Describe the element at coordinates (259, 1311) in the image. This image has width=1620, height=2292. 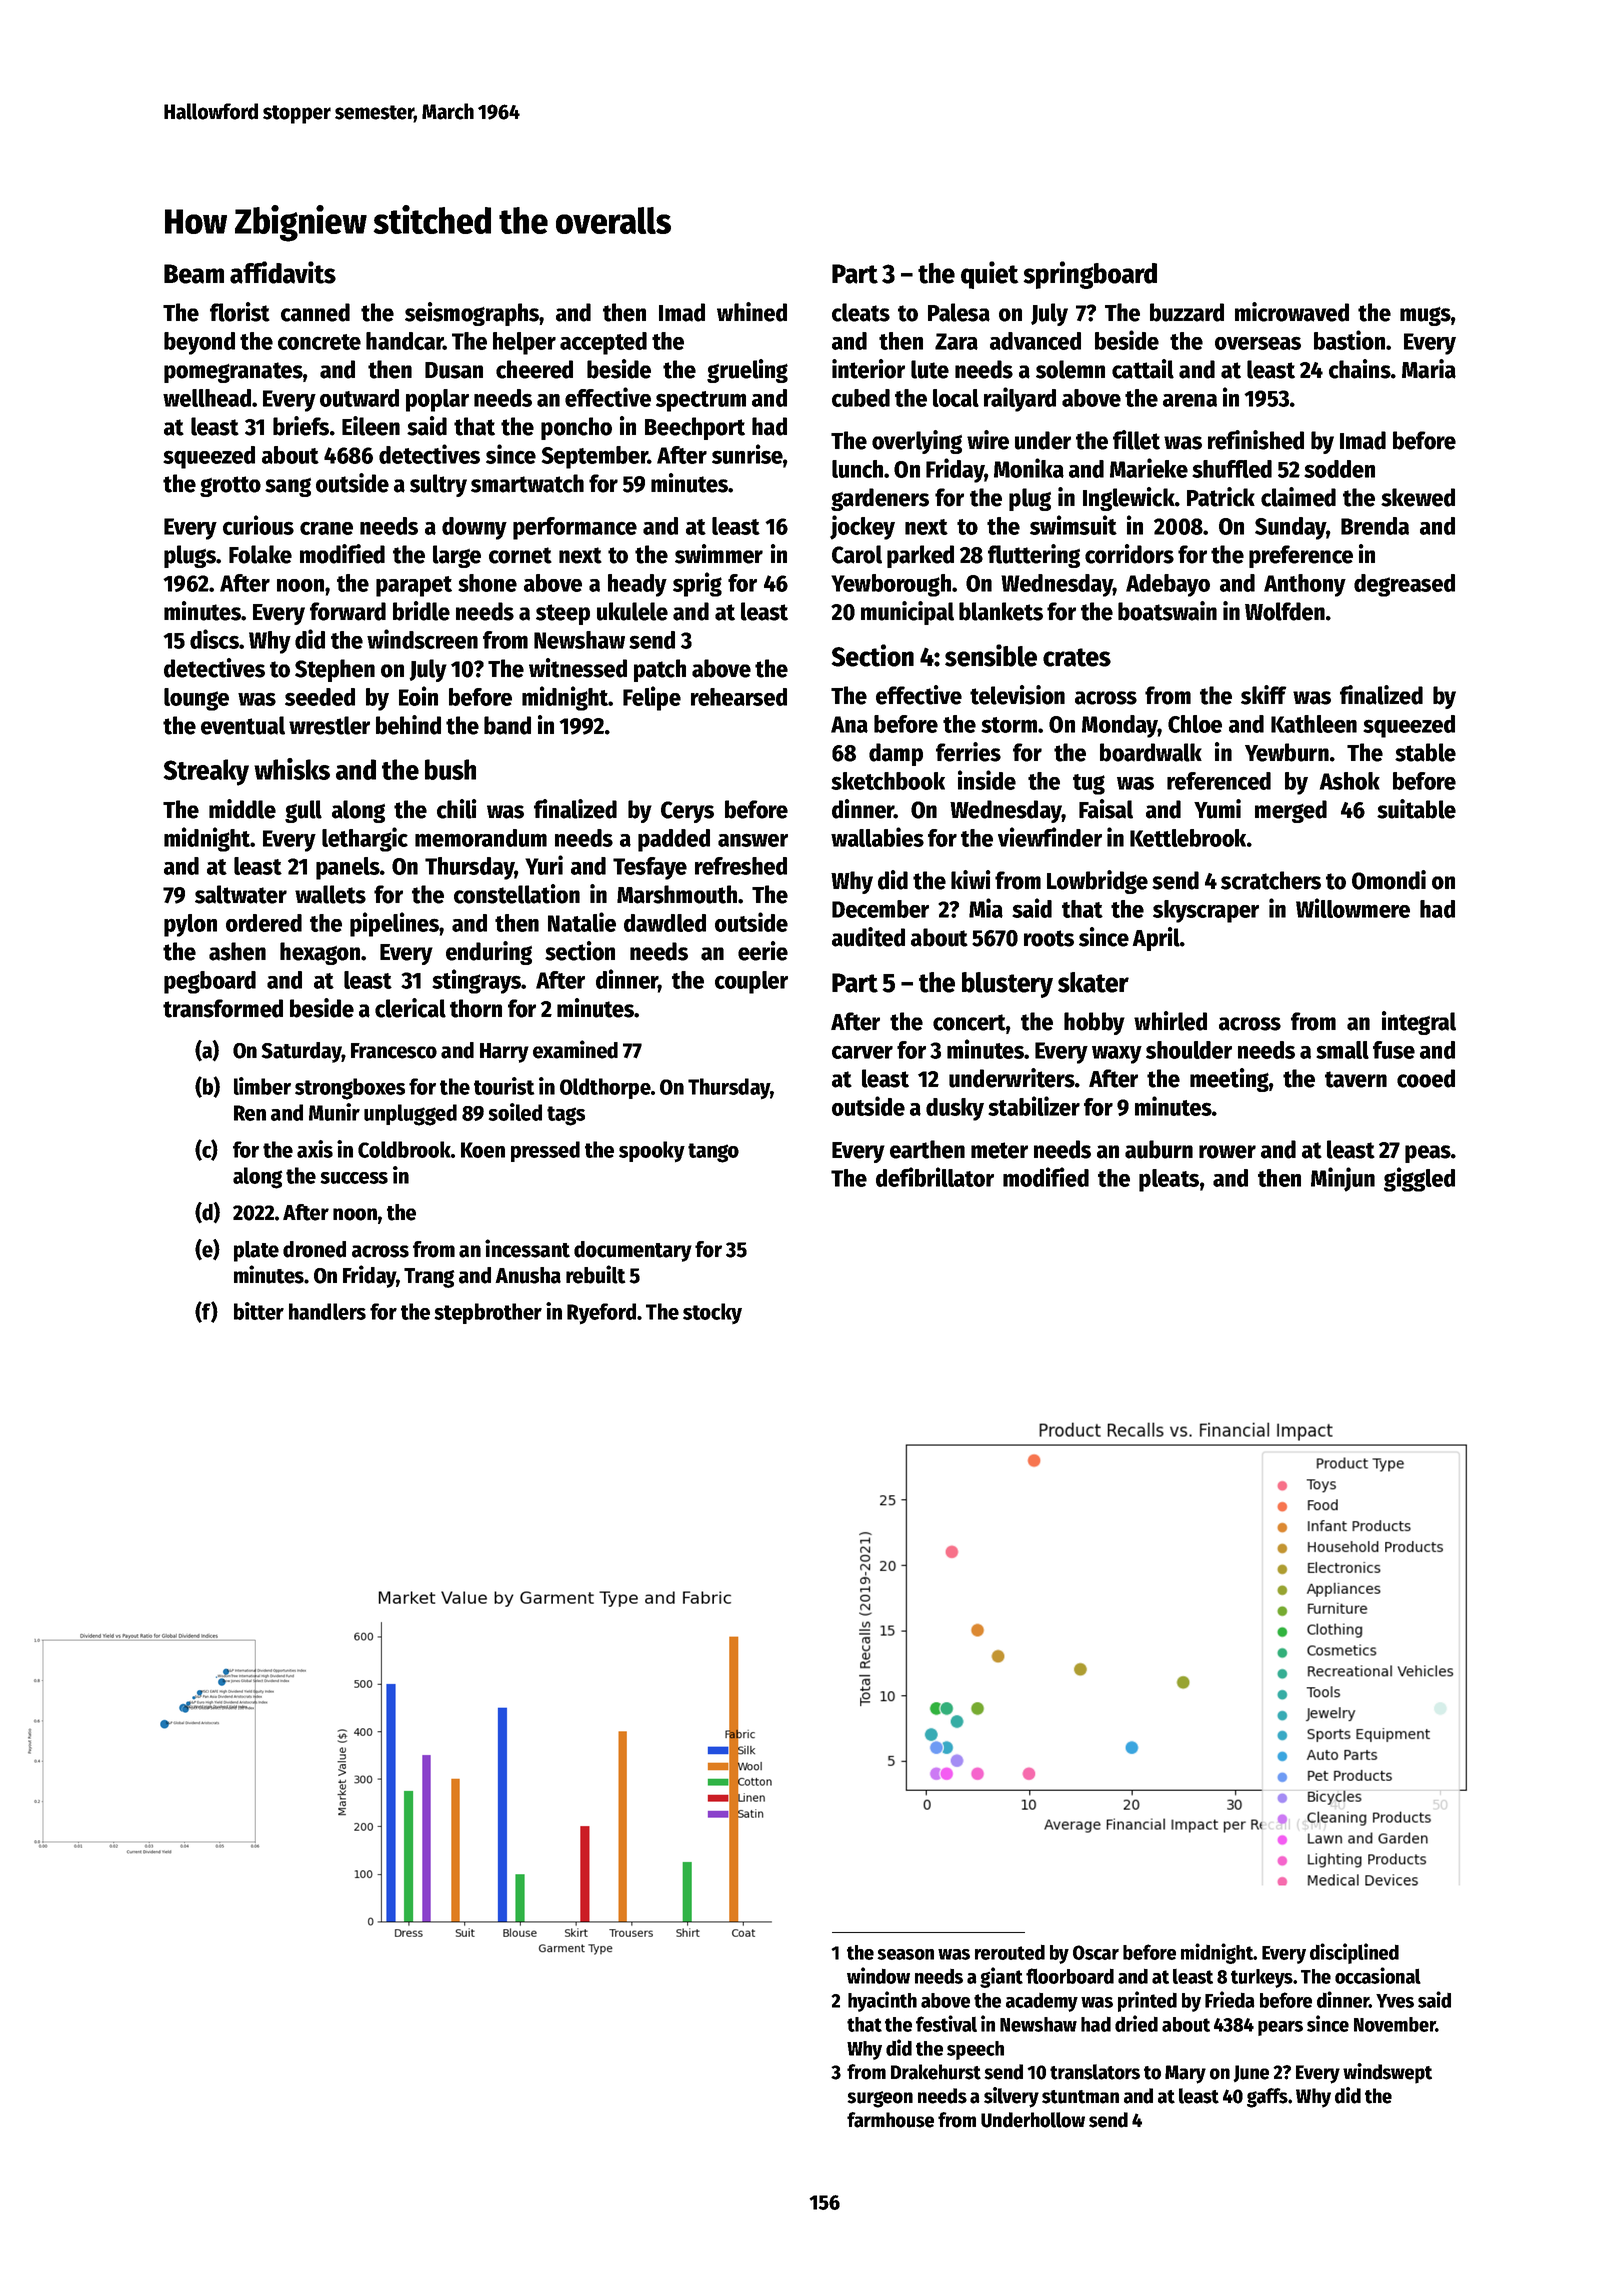
I see `bitter` at that location.
